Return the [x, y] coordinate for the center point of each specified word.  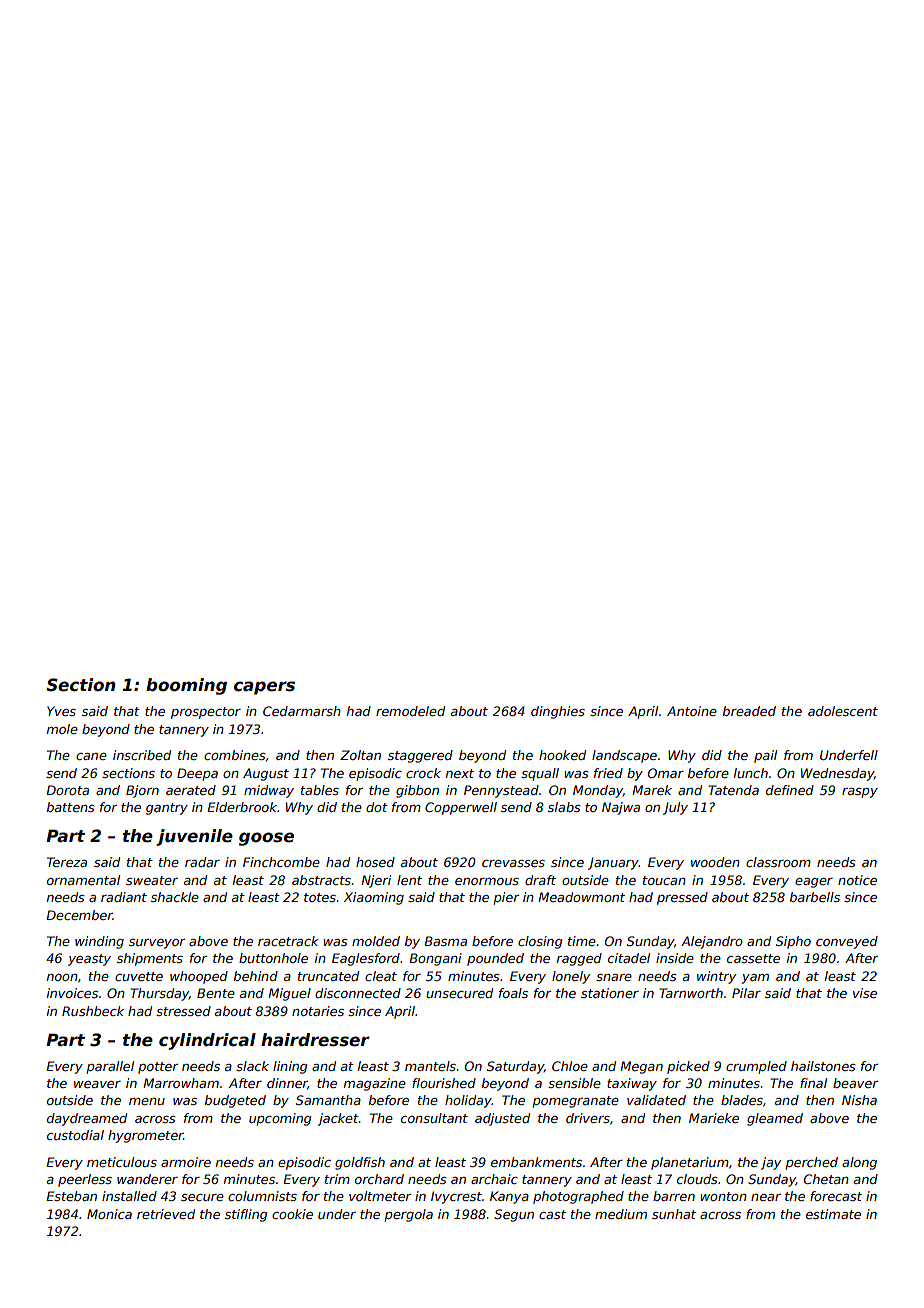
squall [540, 774]
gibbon [417, 791]
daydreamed [87, 1119]
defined [790, 790]
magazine [375, 1084]
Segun [514, 1215]
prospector [206, 713]
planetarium [690, 1163]
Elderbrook [242, 807]
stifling [246, 1215]
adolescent [843, 711]
